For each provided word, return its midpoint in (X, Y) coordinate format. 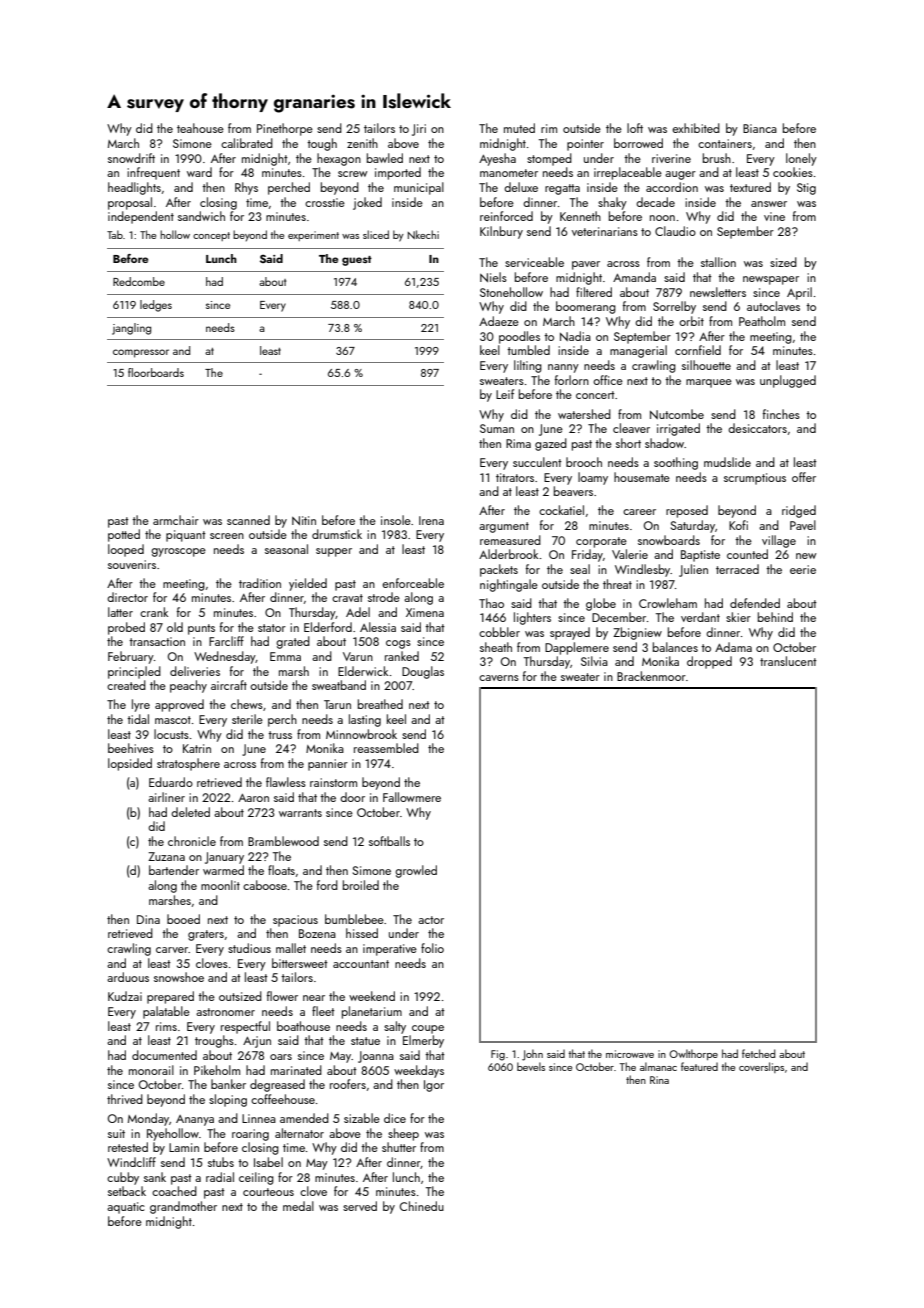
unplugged (788, 381)
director (127, 597)
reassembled (386, 748)
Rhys (246, 188)
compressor (141, 353)
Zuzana (166, 856)
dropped (709, 662)
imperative (390, 950)
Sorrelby (674, 307)
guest (357, 261)
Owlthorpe (693, 1054)
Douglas (423, 672)
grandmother (183, 1207)
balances (675, 647)
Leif (505, 394)
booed (183, 919)
